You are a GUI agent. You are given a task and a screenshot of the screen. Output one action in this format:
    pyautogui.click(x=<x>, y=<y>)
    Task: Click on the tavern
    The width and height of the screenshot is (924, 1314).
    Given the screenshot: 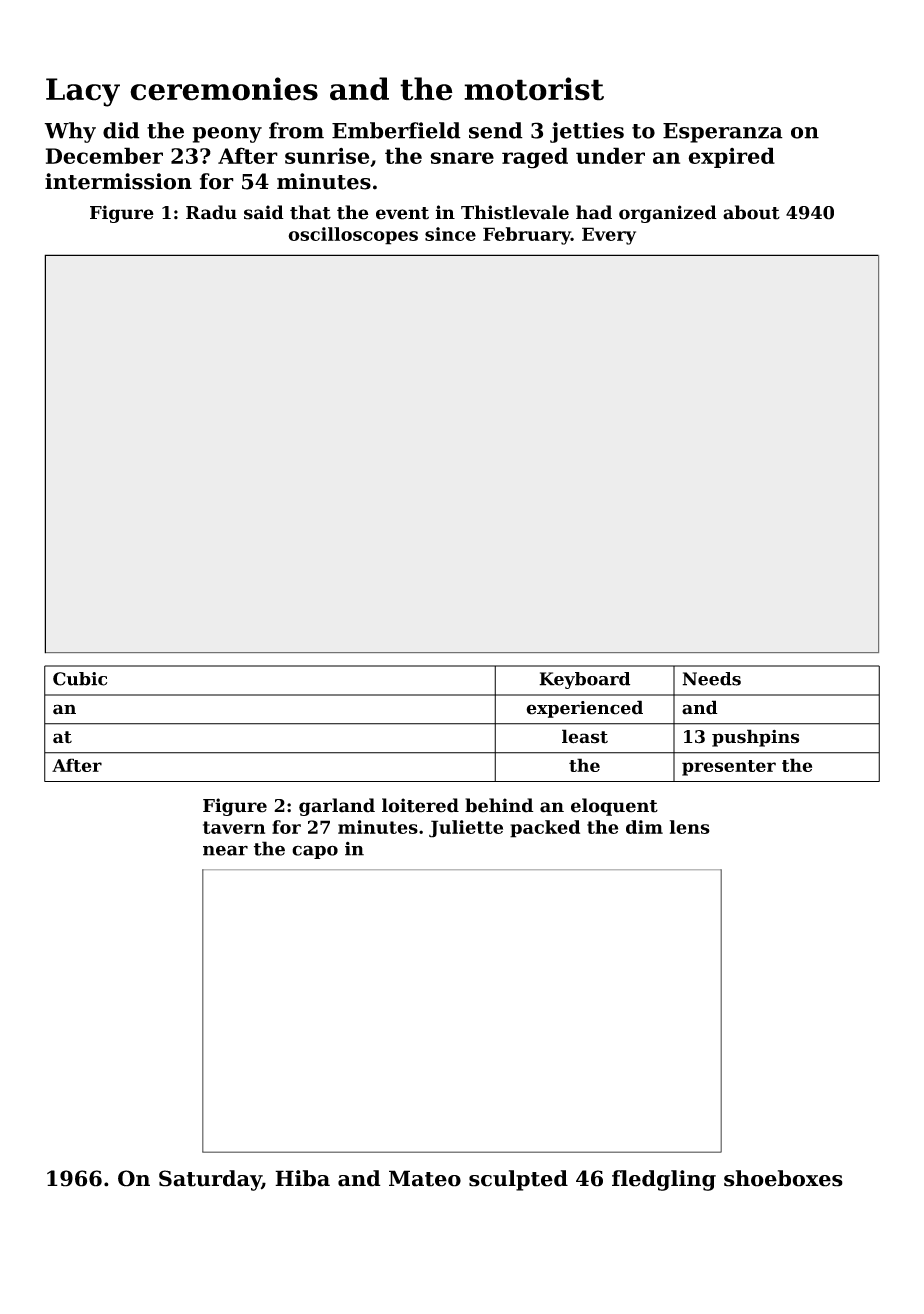 What is the action you would take?
    pyautogui.click(x=234, y=827)
